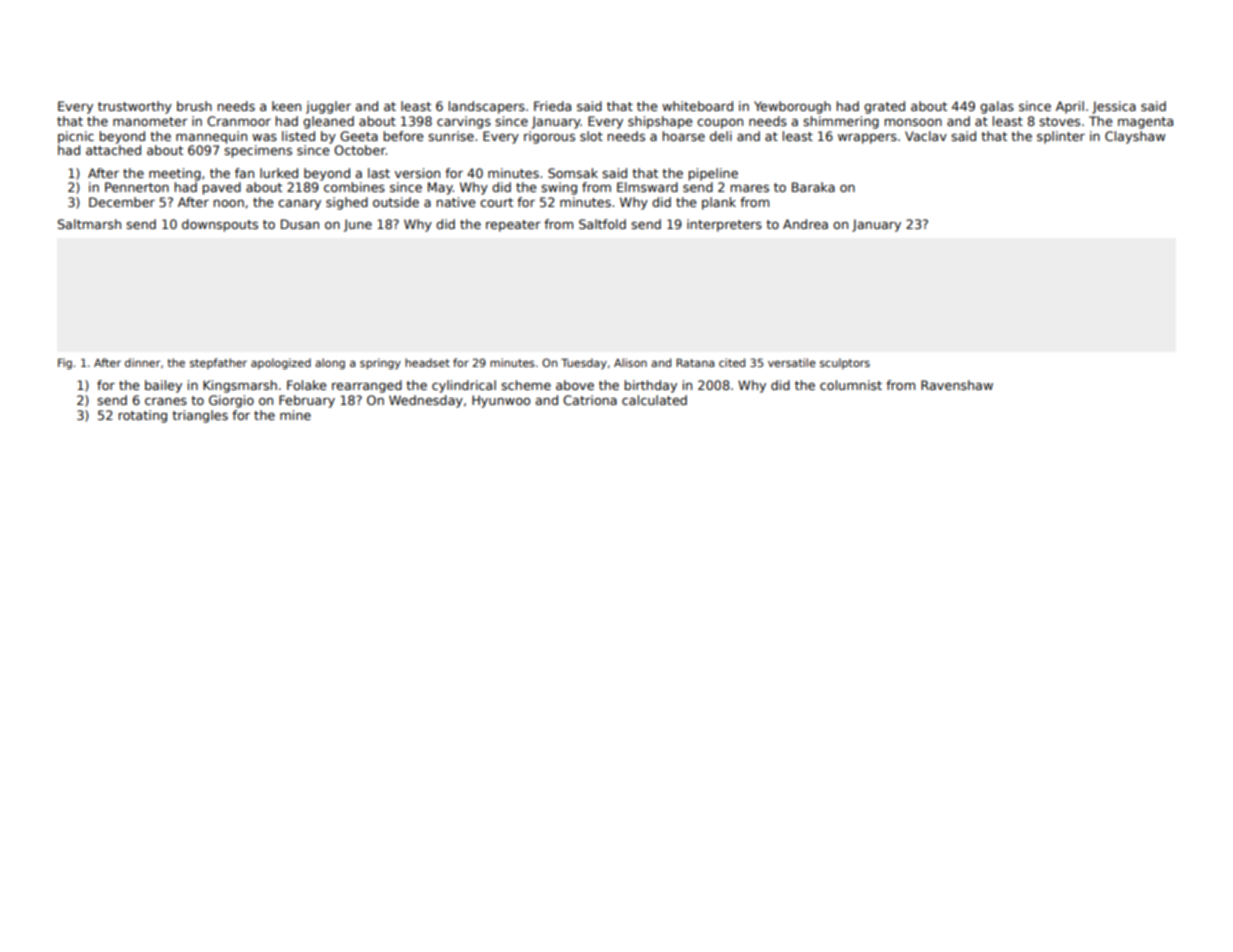 This page has height=952, width=1233. I want to click on Vaclav, so click(926, 136).
